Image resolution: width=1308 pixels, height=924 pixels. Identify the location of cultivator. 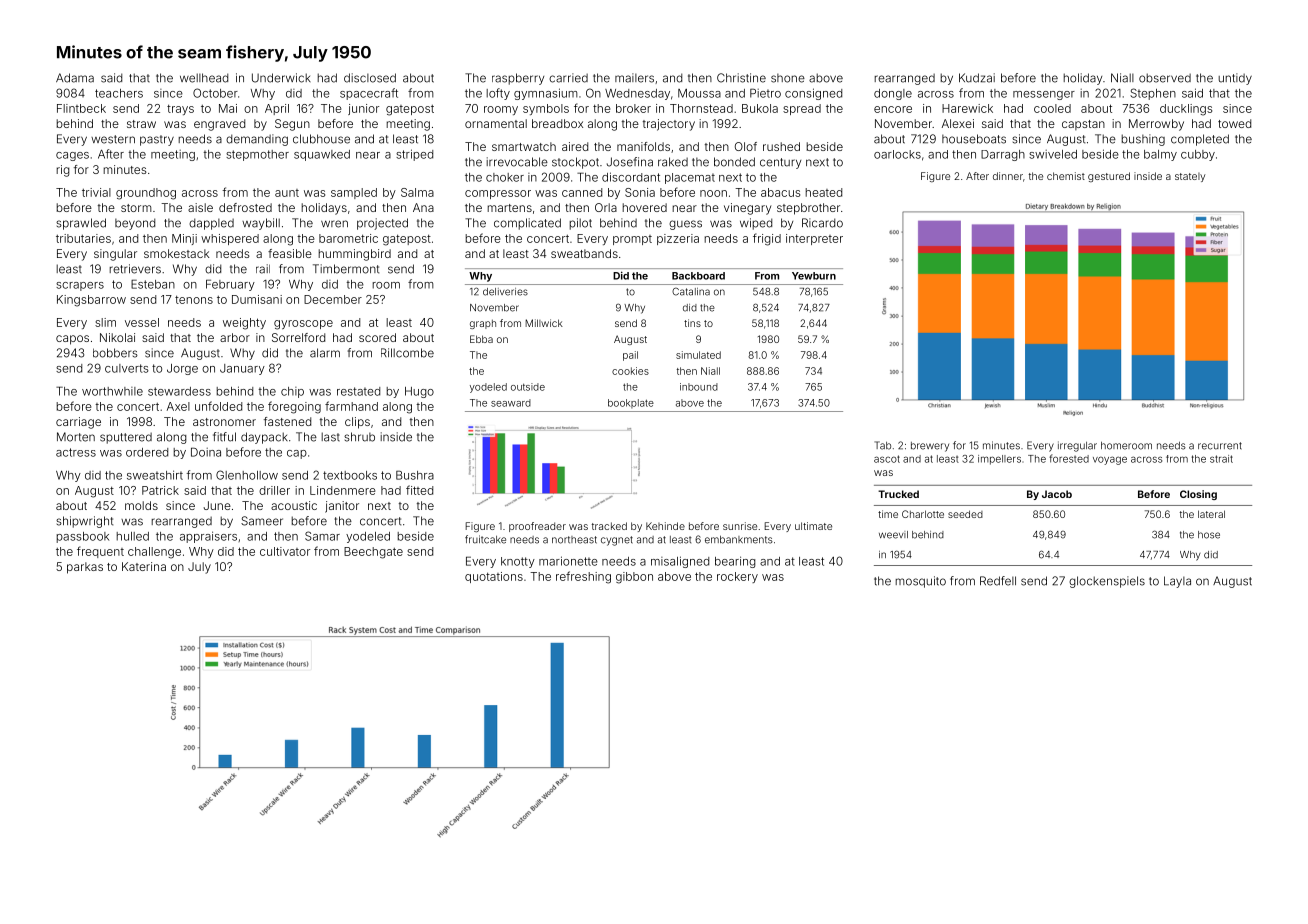
(285, 551).
